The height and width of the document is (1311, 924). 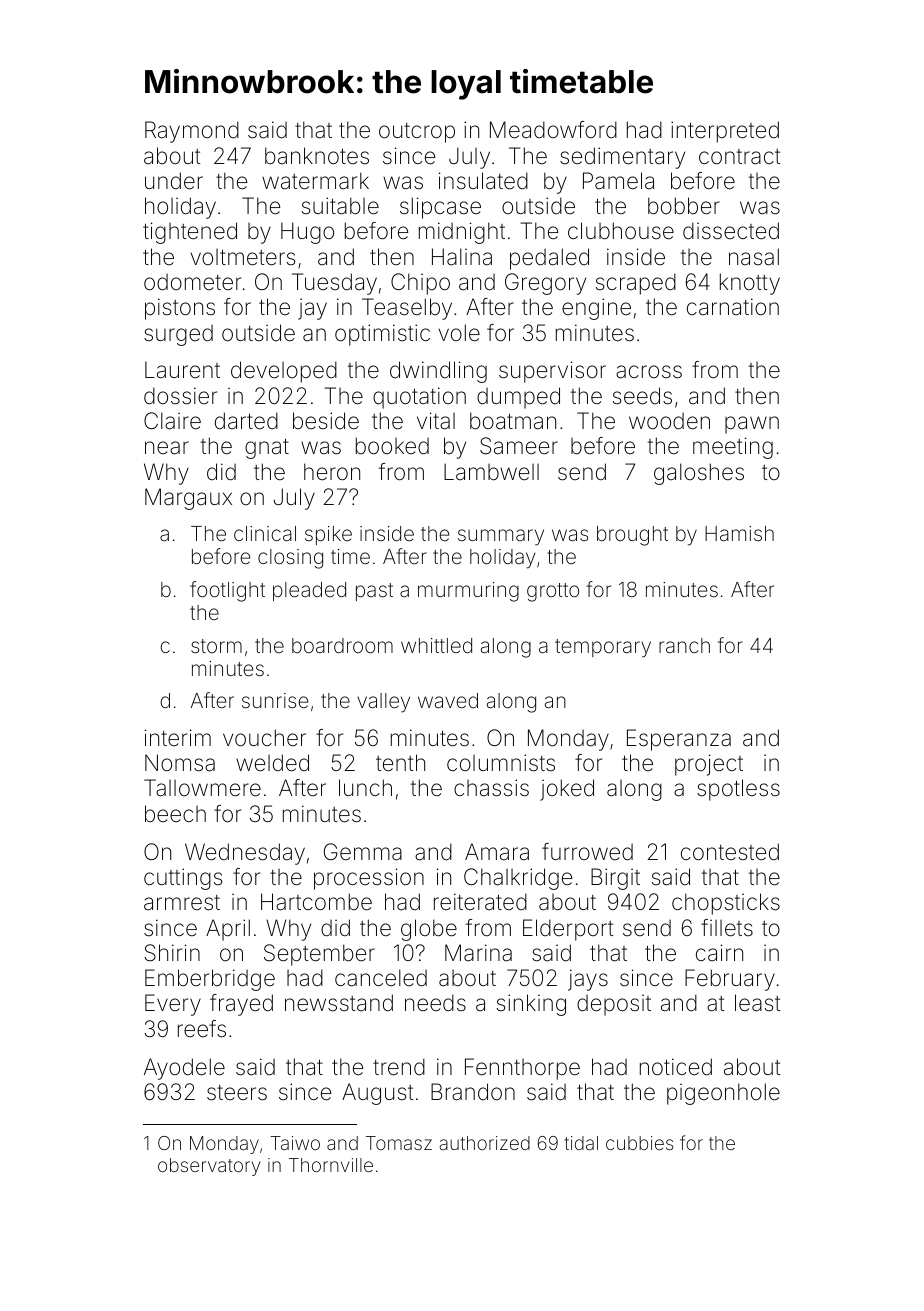 What do you see at coordinates (237, 1093) in the document?
I see `steers` at bounding box center [237, 1093].
